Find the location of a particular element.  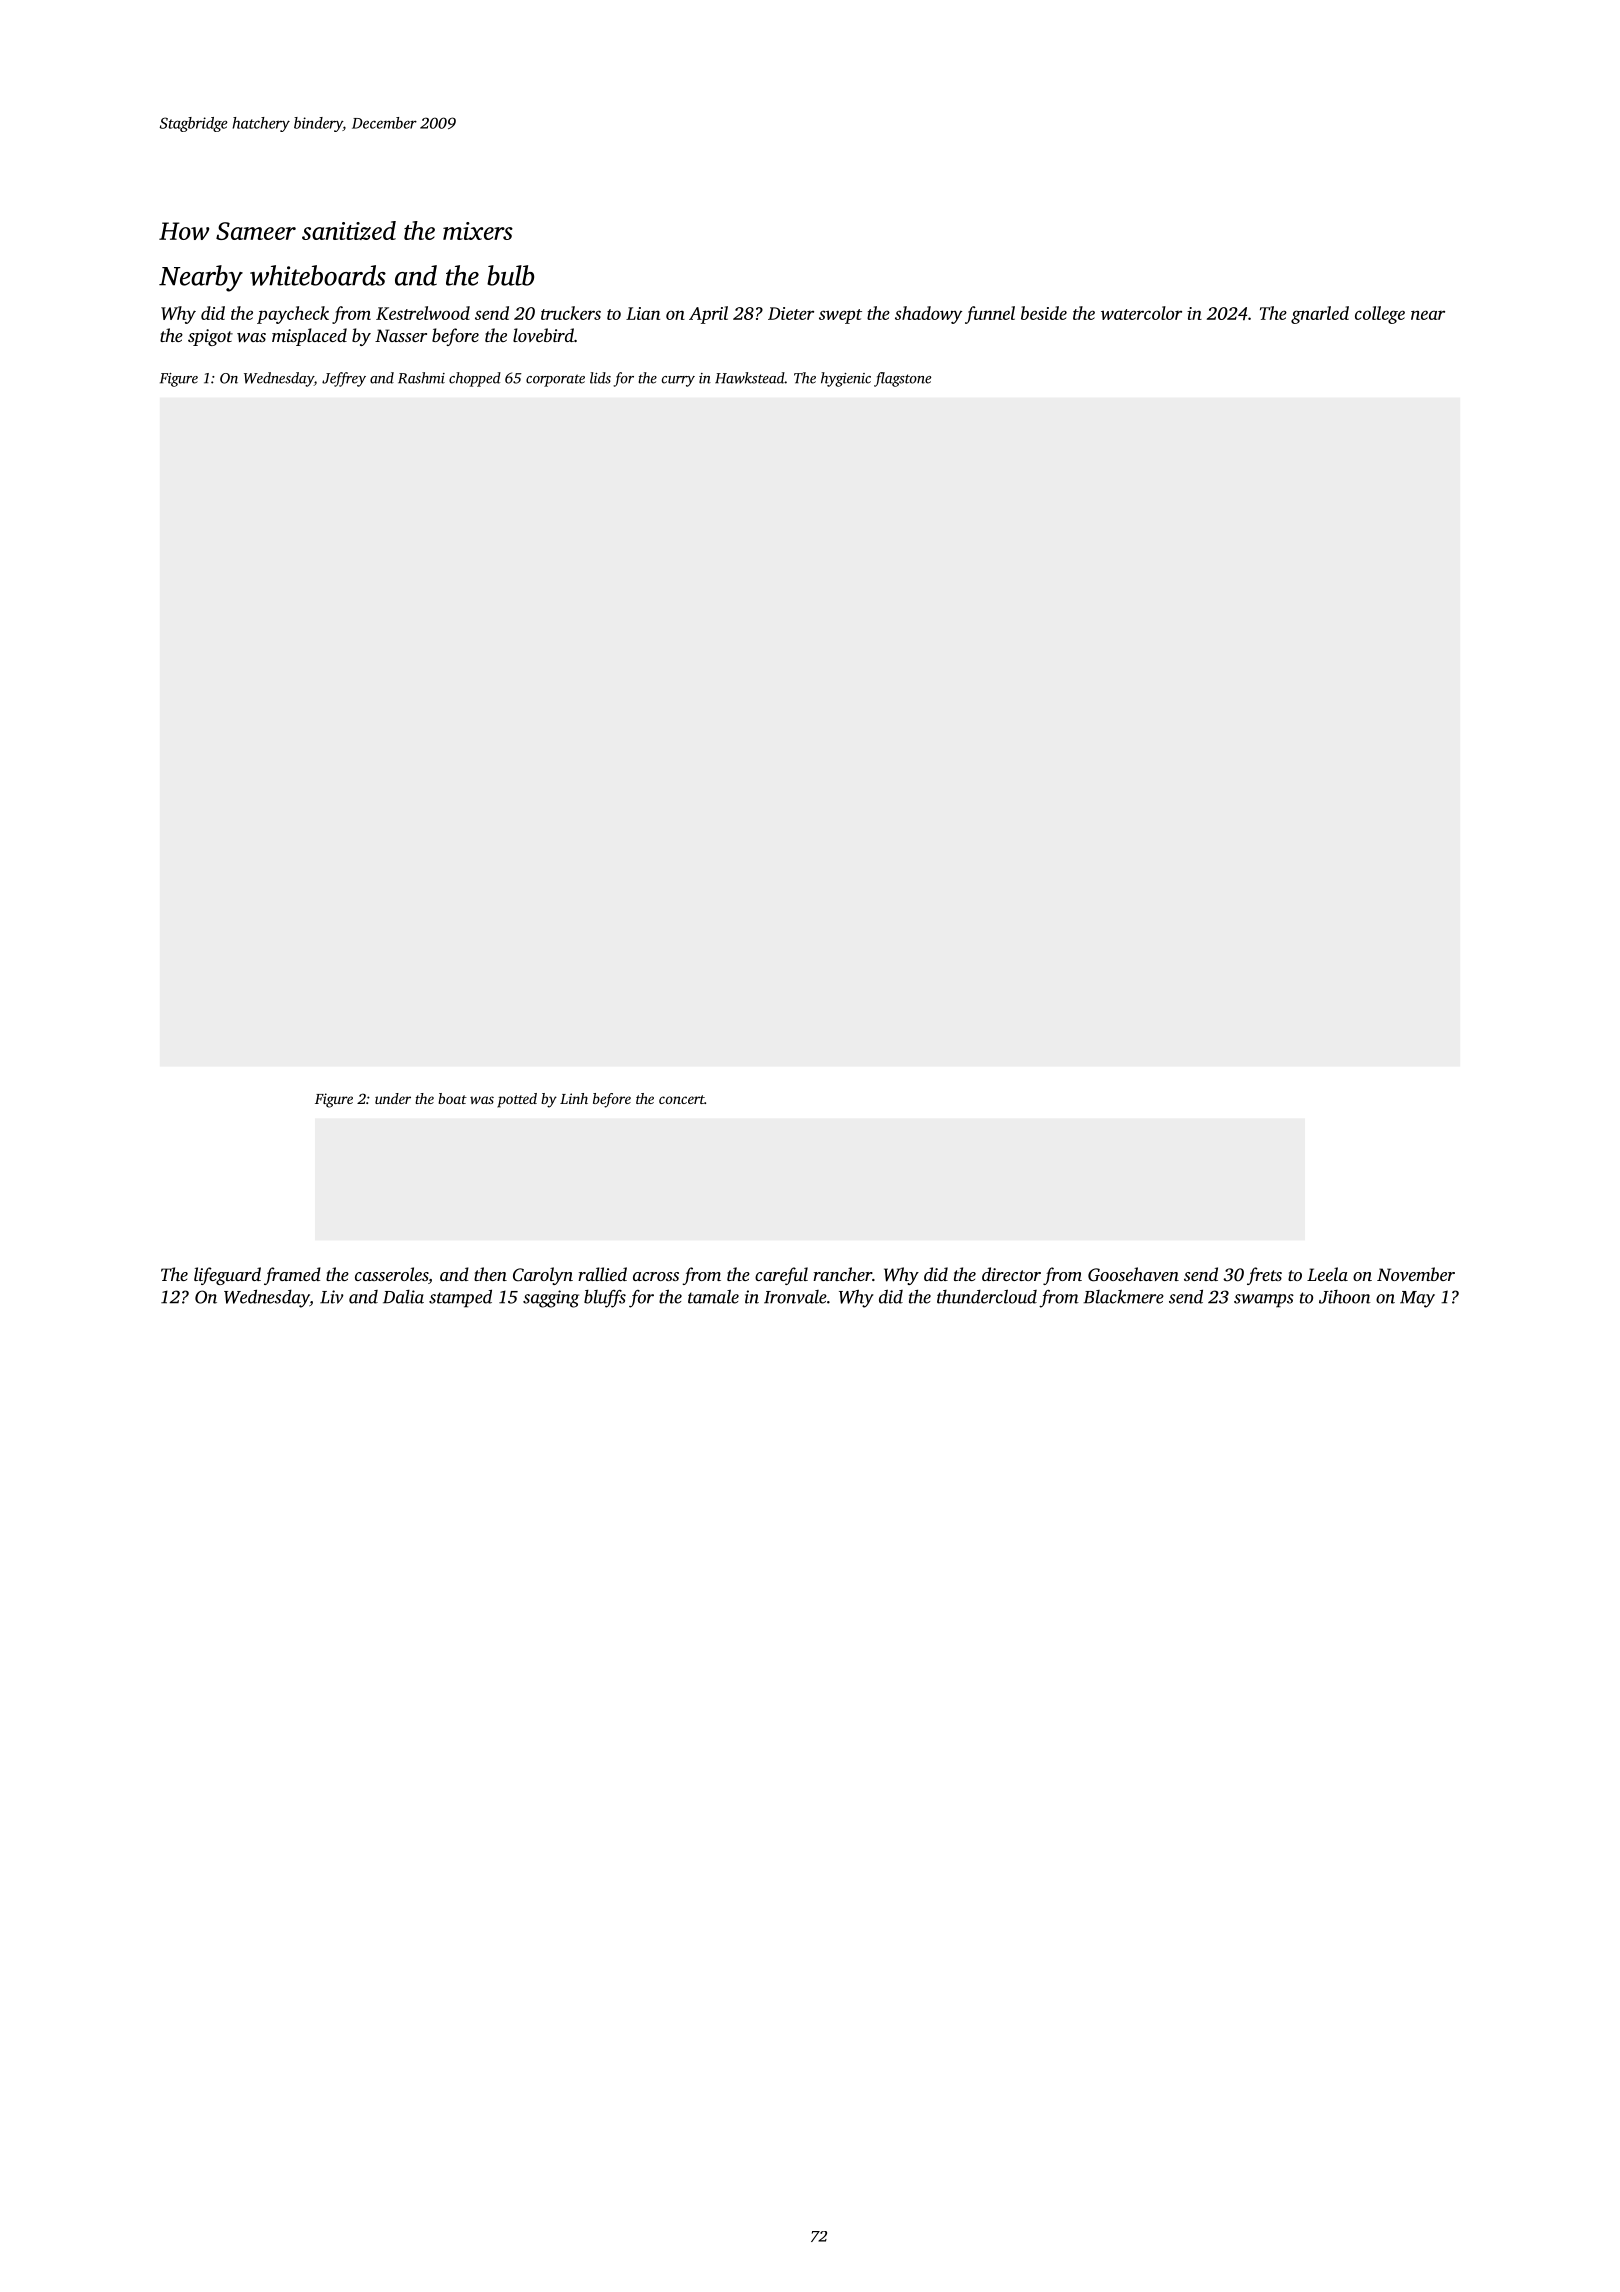

college is located at coordinates (1380, 315).
